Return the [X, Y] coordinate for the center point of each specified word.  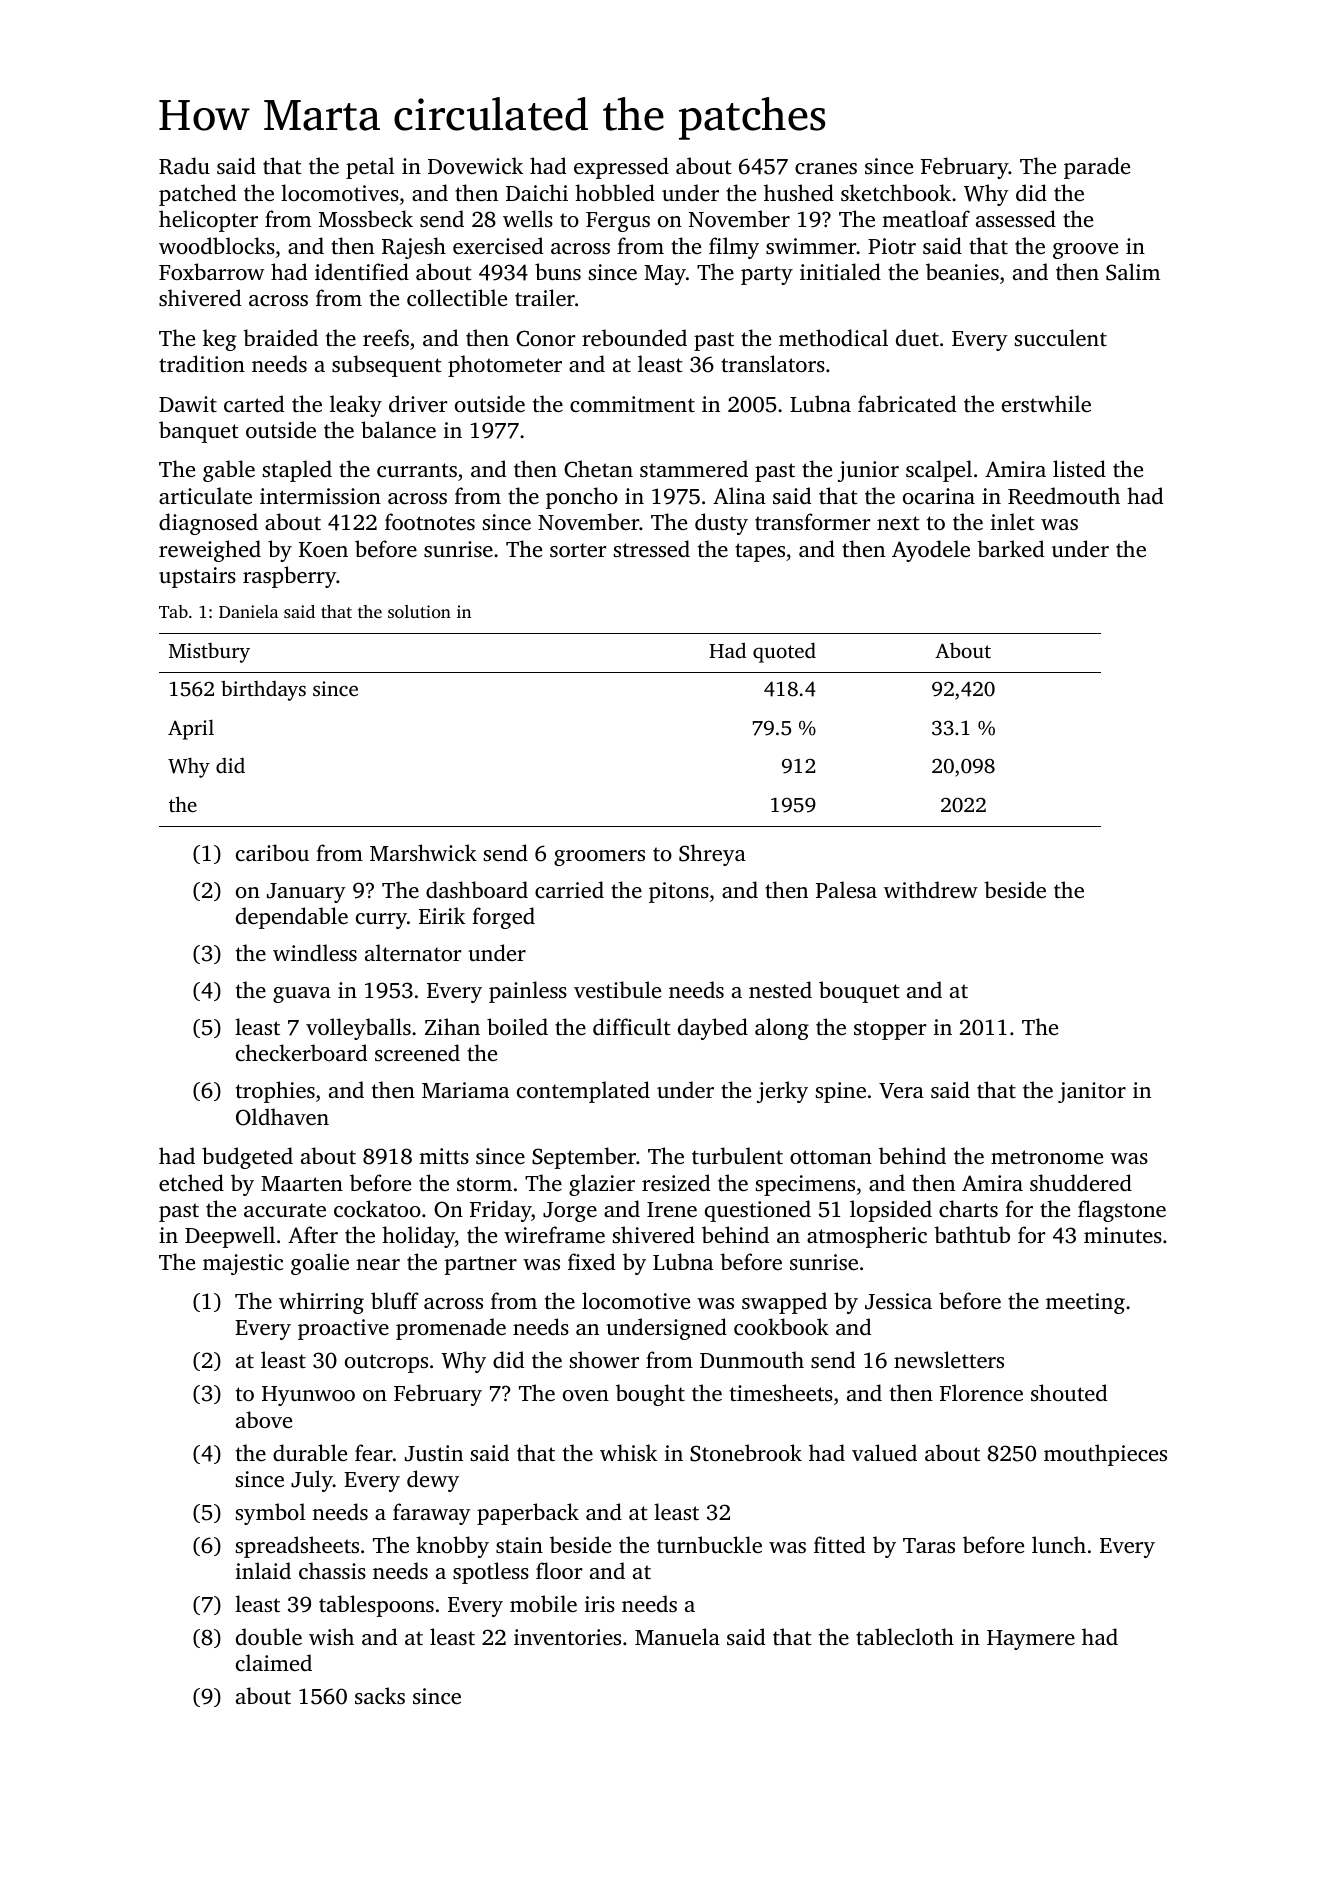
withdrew [931, 889]
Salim [1133, 272]
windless [315, 952]
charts [968, 1208]
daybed [713, 1029]
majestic [243, 1264]
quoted [784, 652]
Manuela [677, 1636]
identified [362, 271]
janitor [1092, 1092]
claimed [274, 1662]
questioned [758, 1211]
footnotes [430, 521]
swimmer [811, 246]
